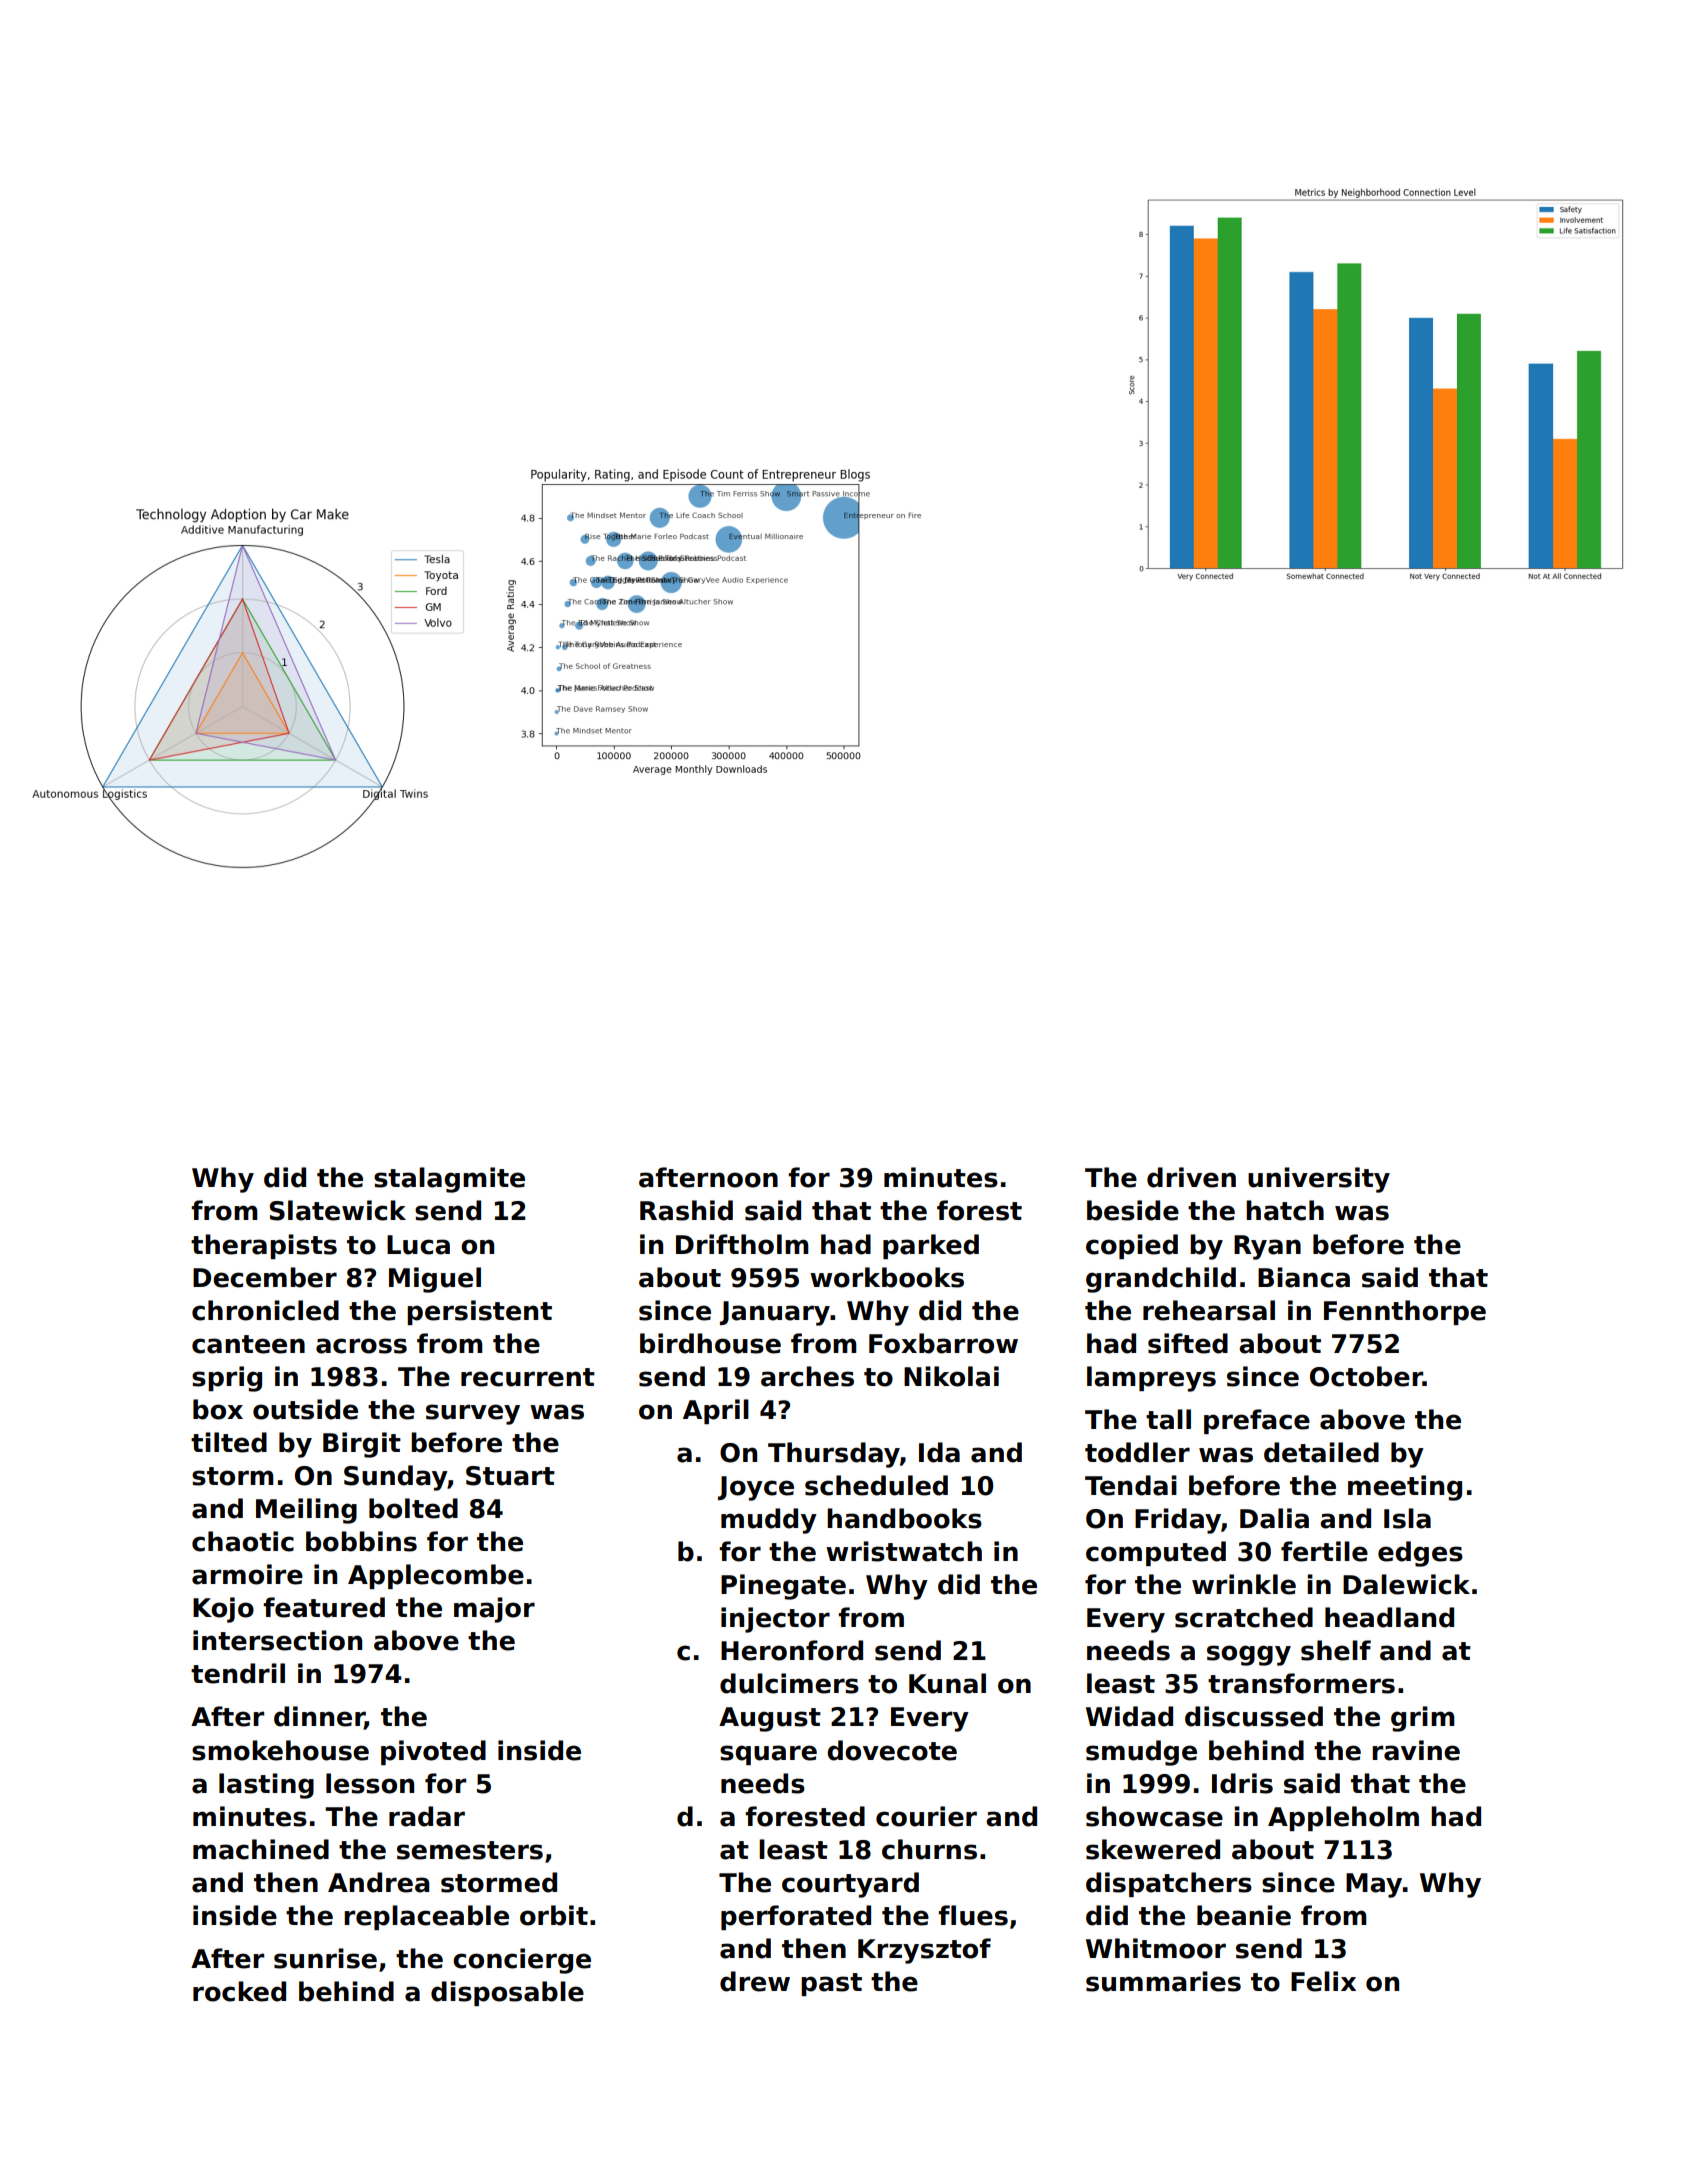 The height and width of the screenshot is (2178, 1683). Describe the element at coordinates (554, 1915) in the screenshot. I see `orbit` at that location.
